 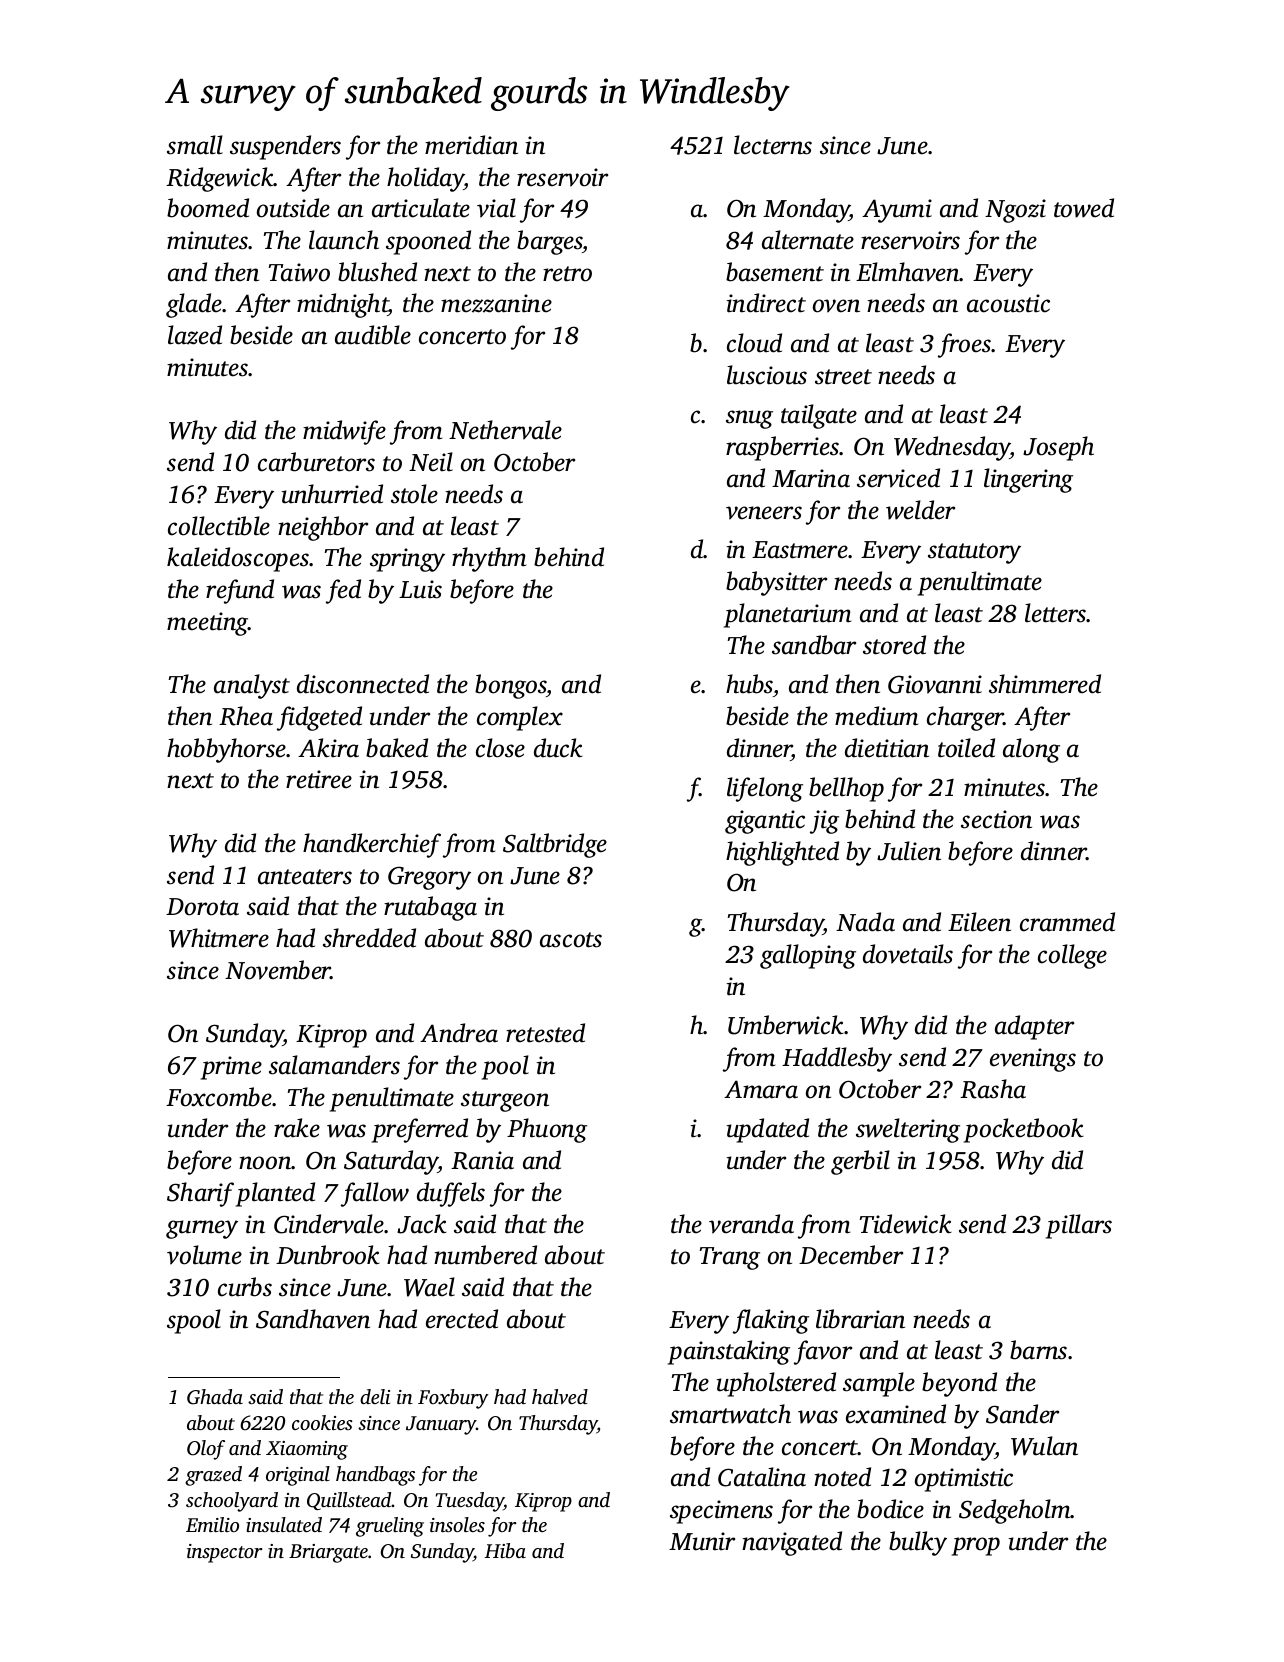 What do you see at coordinates (571, 940) in the screenshot?
I see `ascots` at bounding box center [571, 940].
